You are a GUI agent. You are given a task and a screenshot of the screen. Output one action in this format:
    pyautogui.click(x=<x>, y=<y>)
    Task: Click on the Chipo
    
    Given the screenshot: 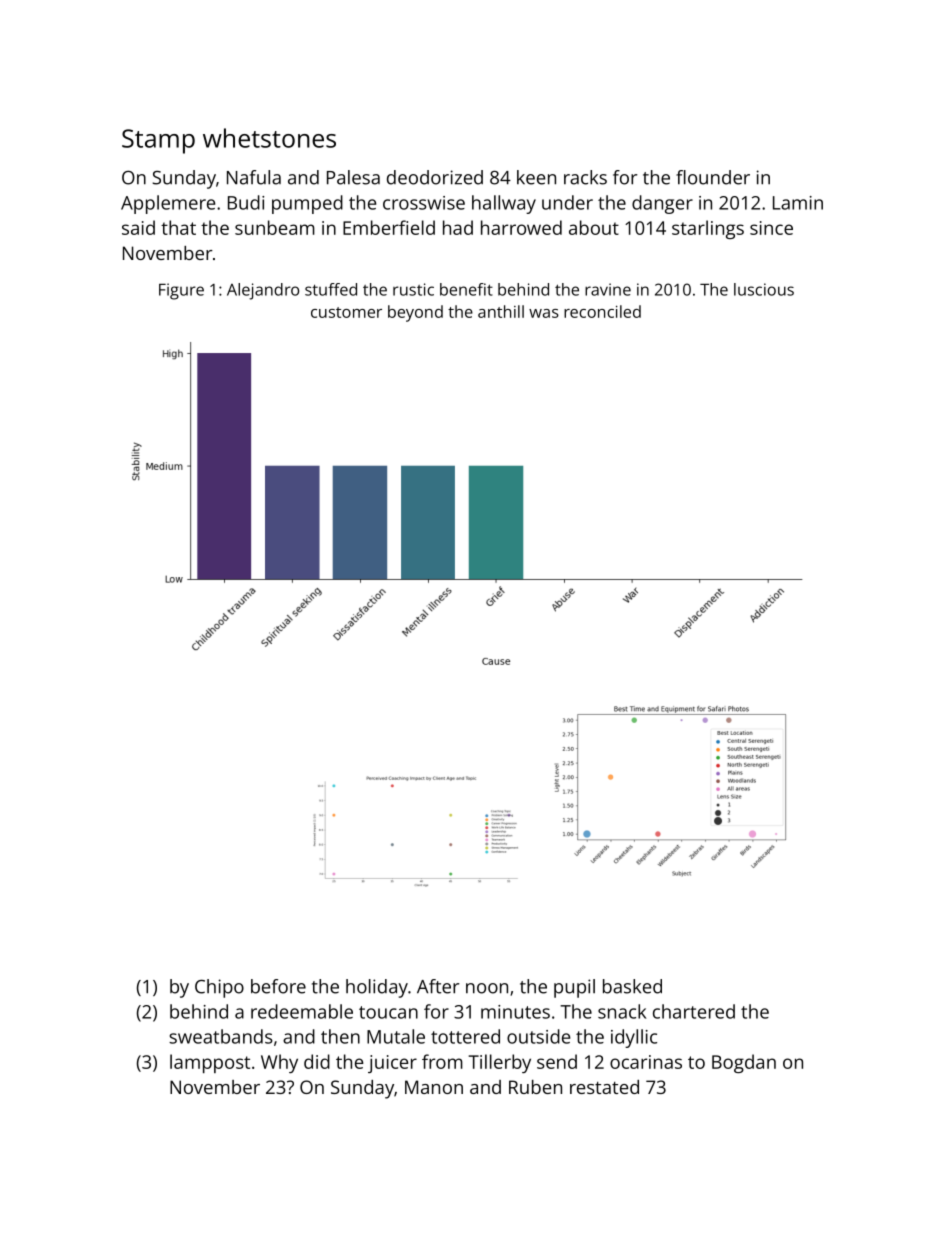 What is the action you would take?
    pyautogui.click(x=219, y=988)
